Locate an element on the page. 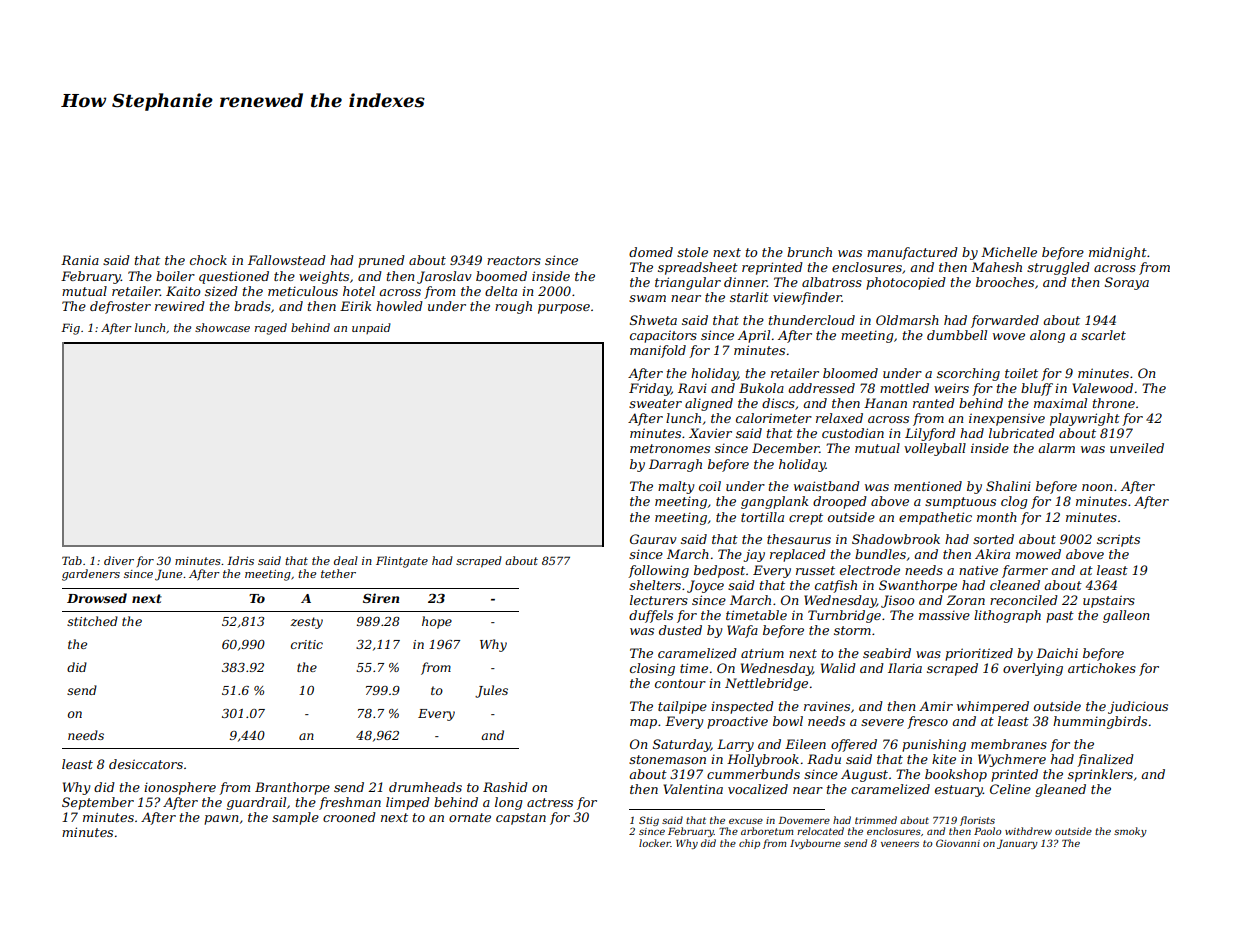 The image size is (1233, 952). desiccators is located at coordinates (146, 764).
